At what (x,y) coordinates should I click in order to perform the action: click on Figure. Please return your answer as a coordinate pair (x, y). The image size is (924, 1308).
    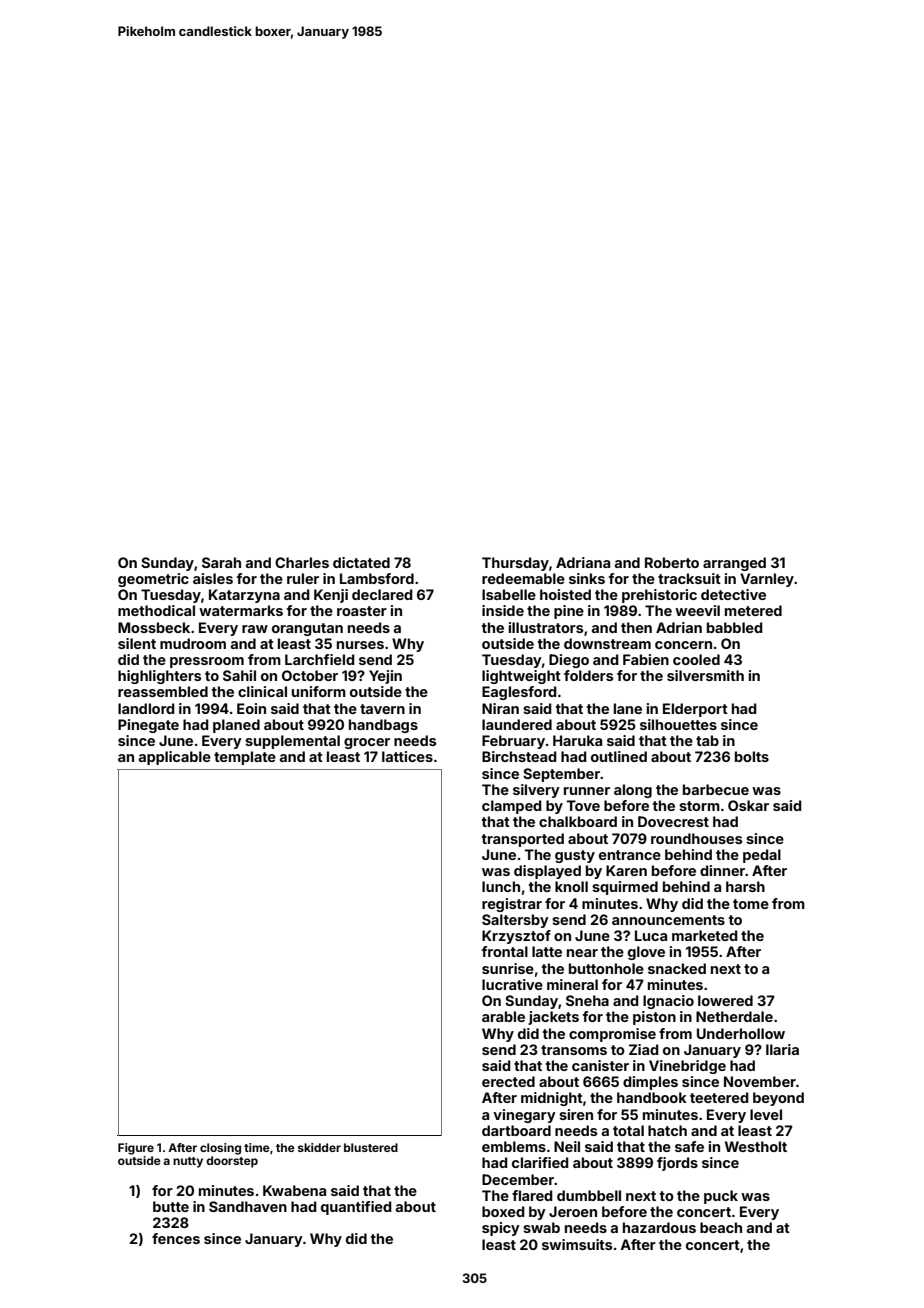
    Looking at the image, I should click on (136, 1149).
